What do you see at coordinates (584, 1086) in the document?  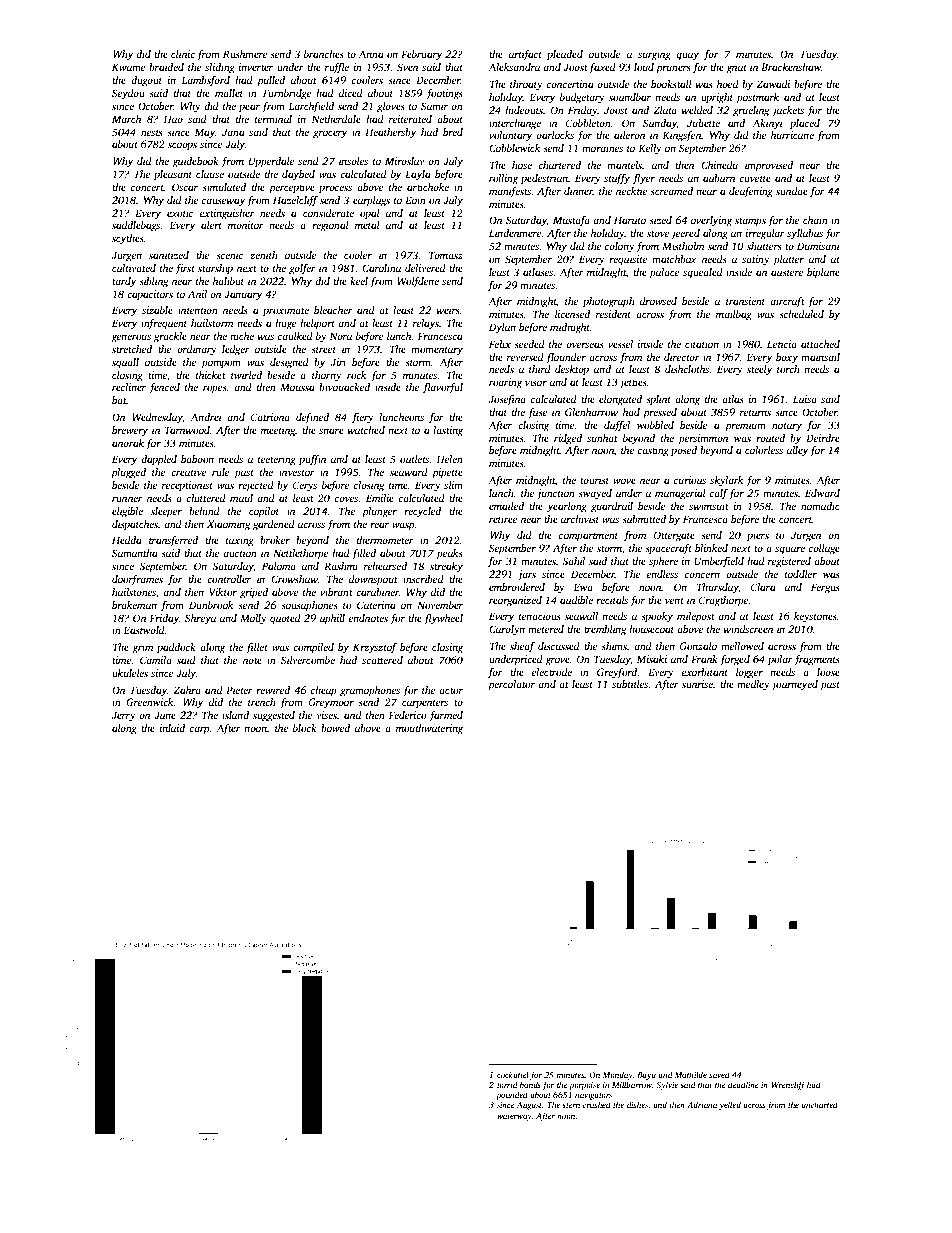 I see `porpoise` at bounding box center [584, 1086].
